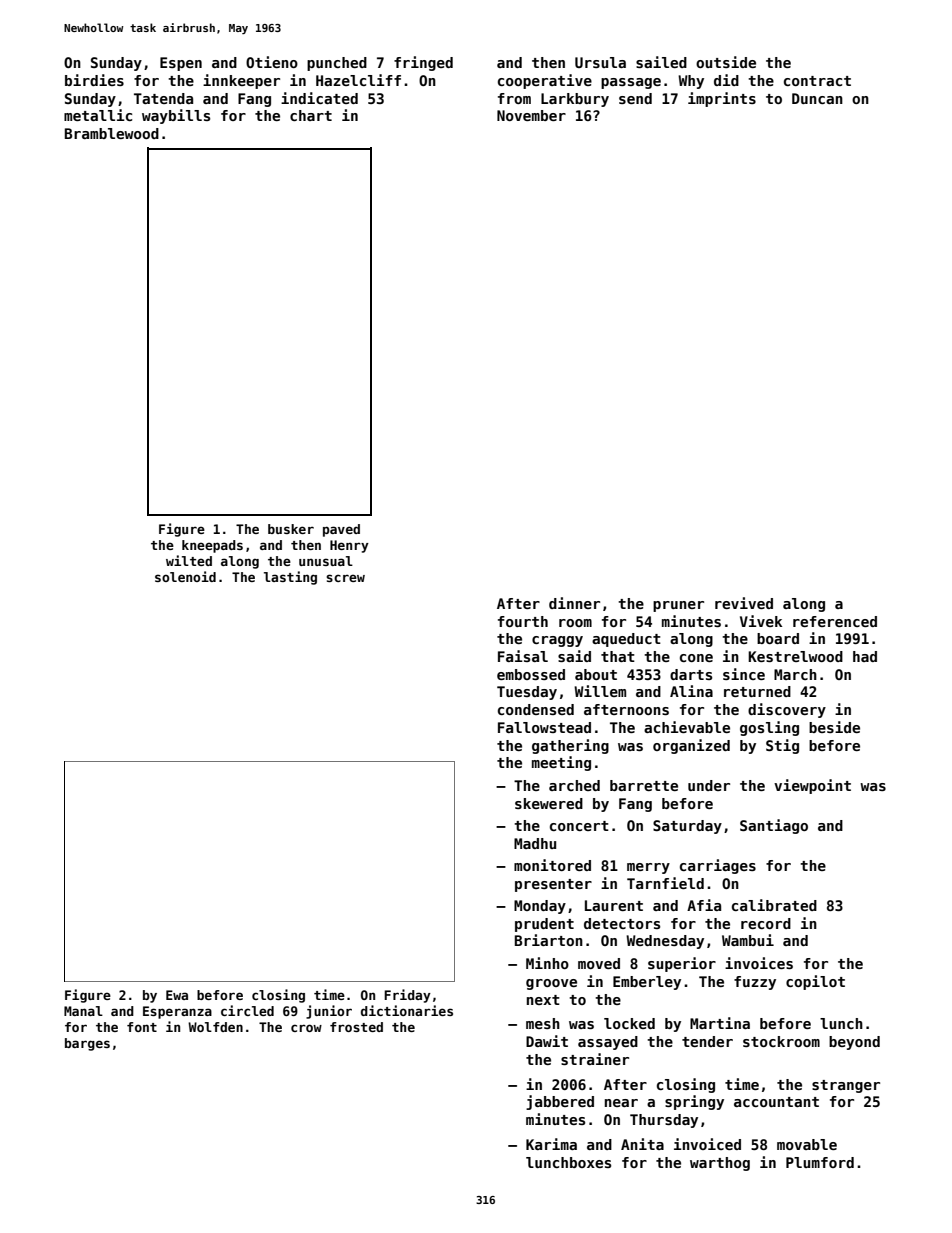  I want to click on chart, so click(311, 115).
